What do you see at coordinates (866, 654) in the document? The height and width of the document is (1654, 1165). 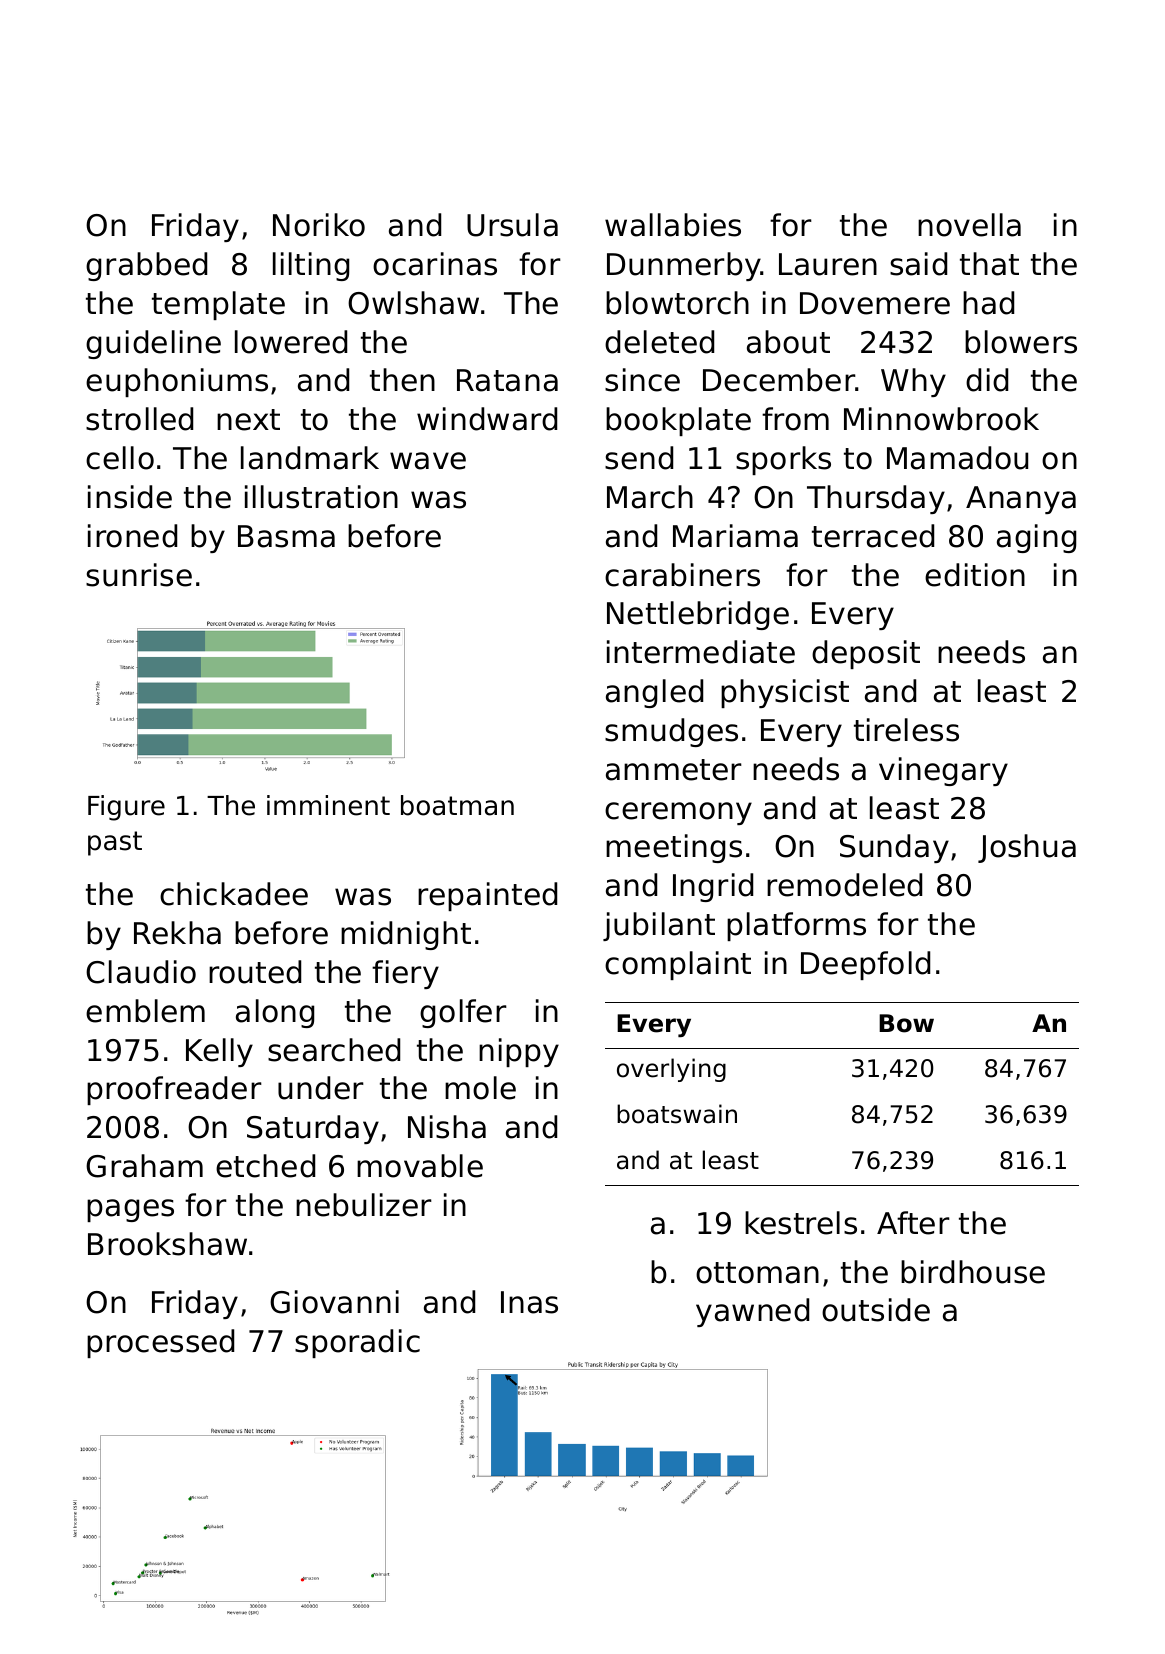 I see `deposit` at bounding box center [866, 654].
